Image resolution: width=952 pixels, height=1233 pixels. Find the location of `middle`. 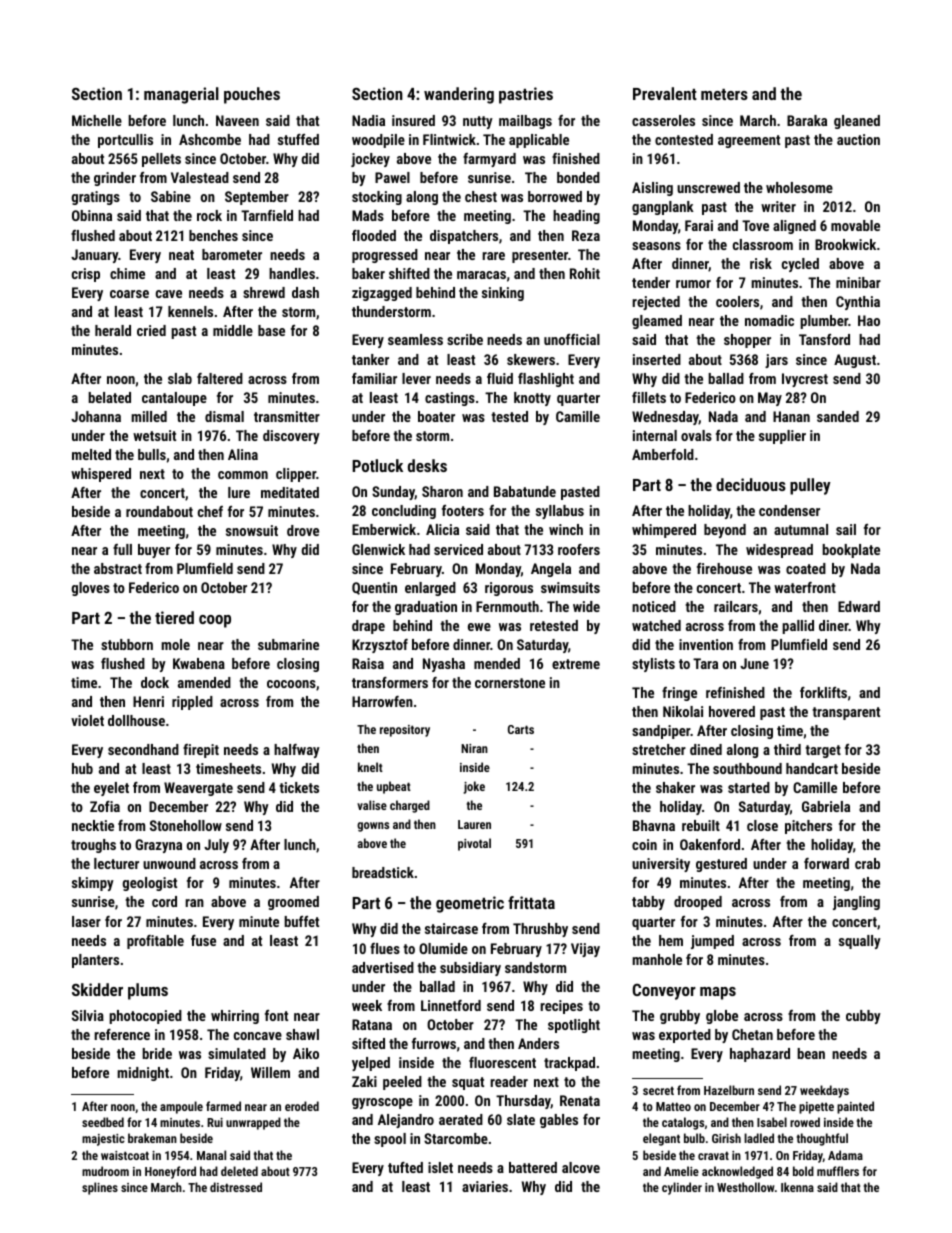

middle is located at coordinates (233, 330).
